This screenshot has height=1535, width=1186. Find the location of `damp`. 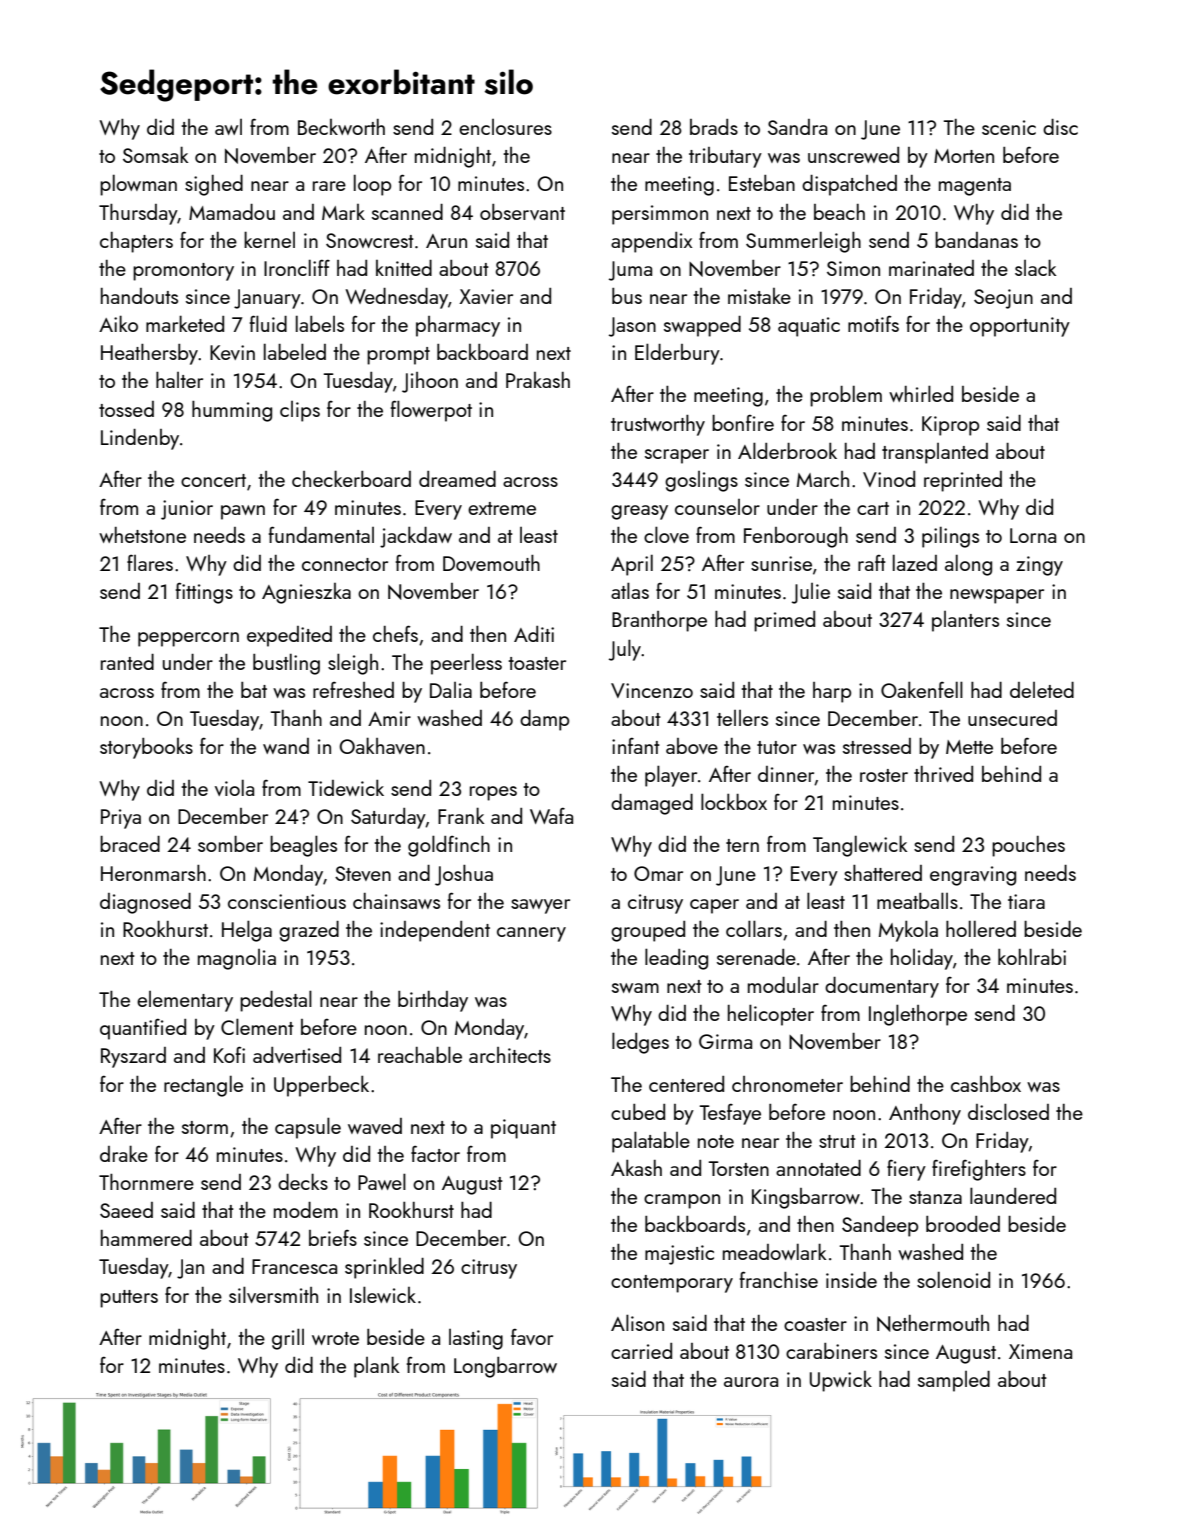

damp is located at coordinates (544, 720).
